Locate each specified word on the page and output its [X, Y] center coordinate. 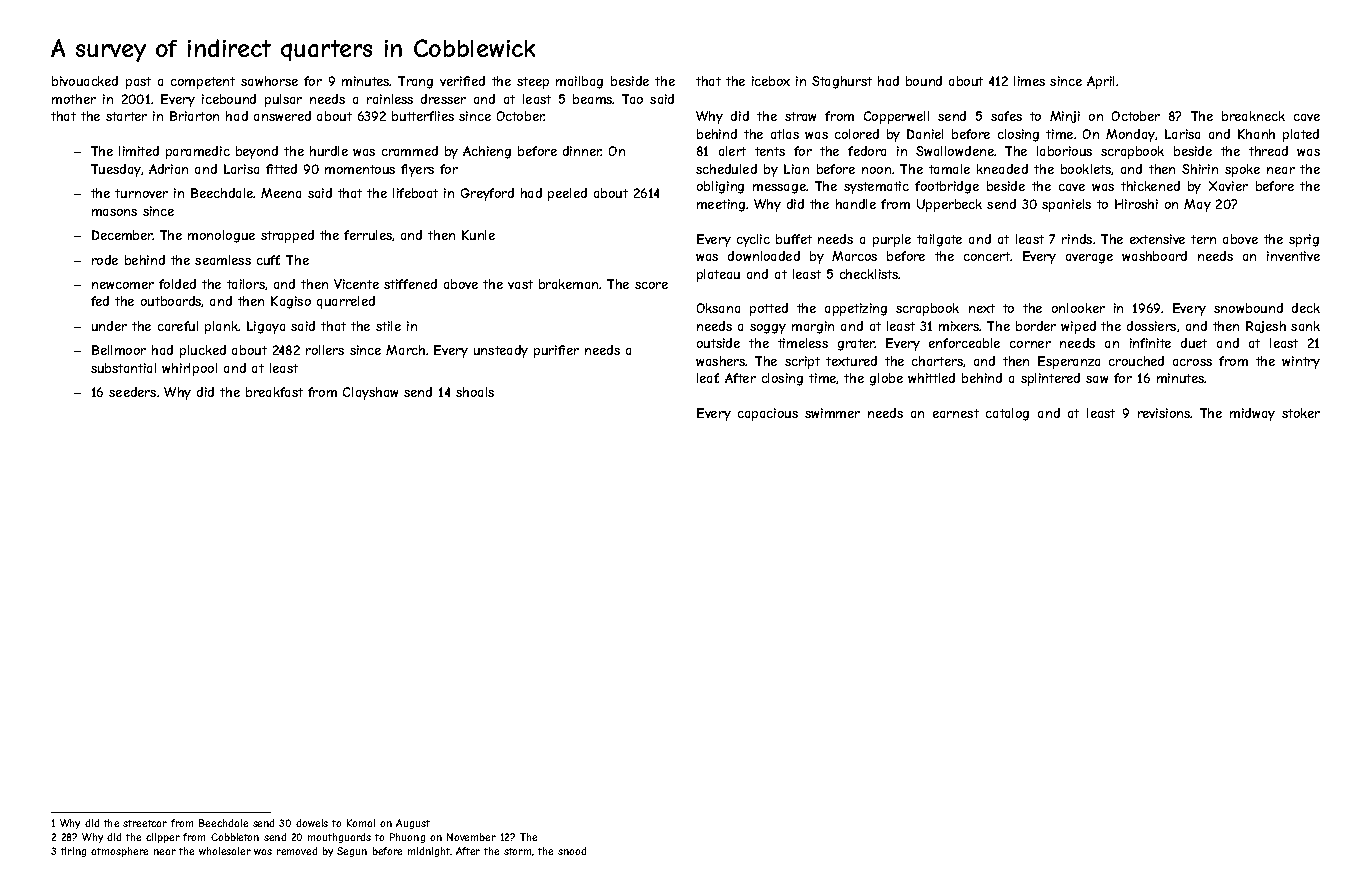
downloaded [764, 256]
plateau [718, 275]
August [413, 824]
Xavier [1228, 186]
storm [517, 851]
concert [987, 256]
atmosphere [119, 852]
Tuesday [116, 170]
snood [572, 851]
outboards [171, 301]
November [471, 837]
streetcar [145, 823]
